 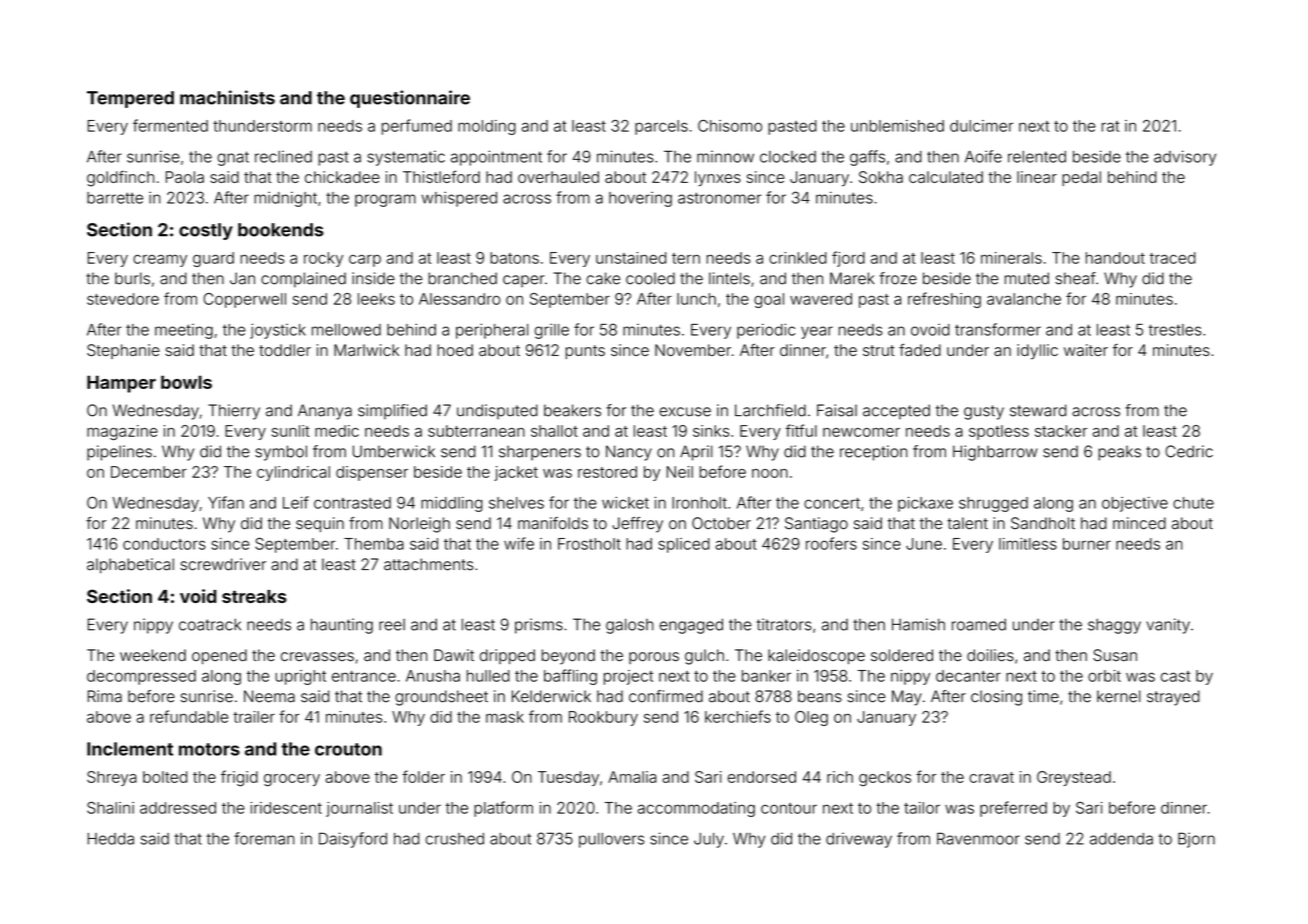 I want to click on stacker, so click(x=1061, y=431).
